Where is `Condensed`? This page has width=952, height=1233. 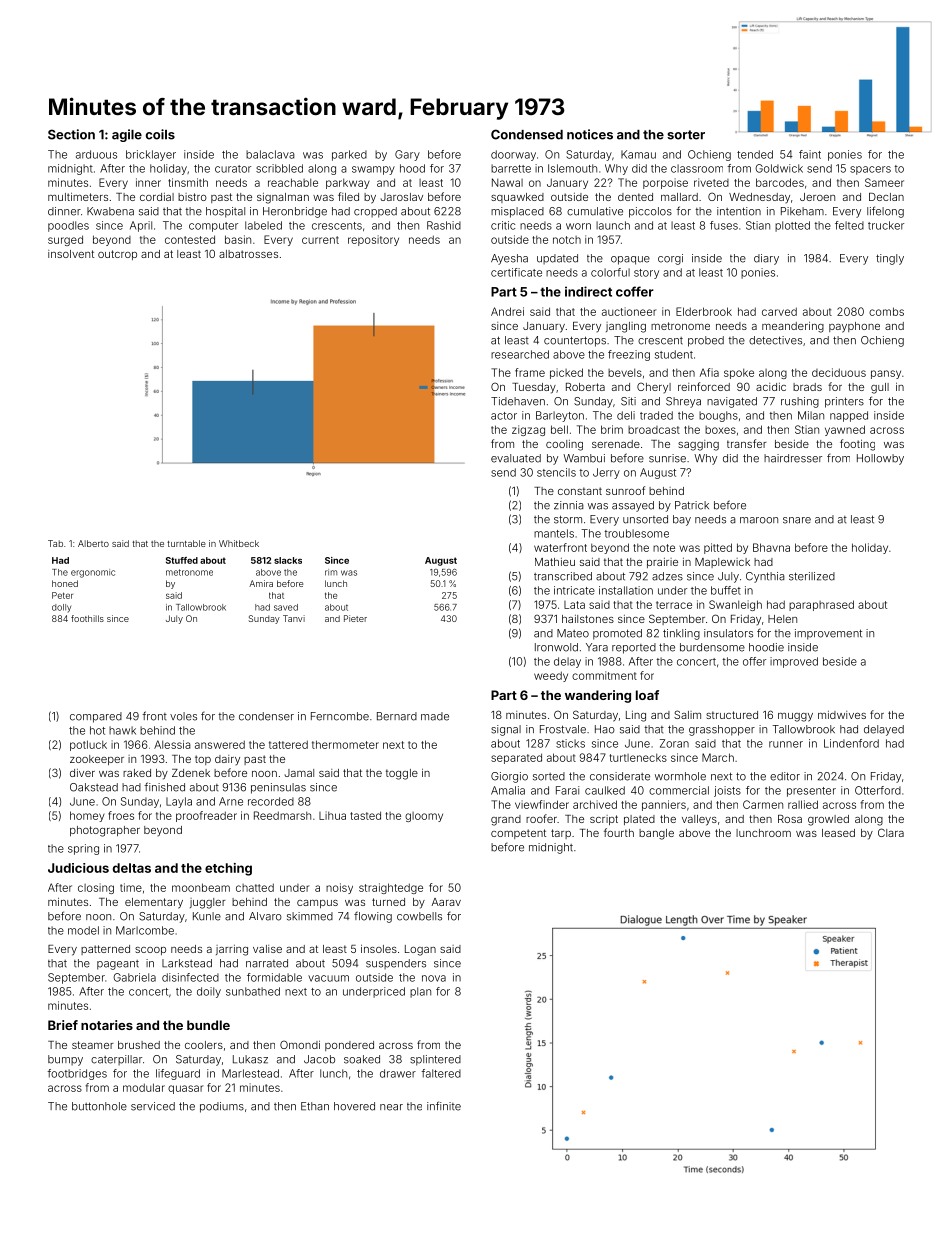 Condensed is located at coordinates (527, 134).
